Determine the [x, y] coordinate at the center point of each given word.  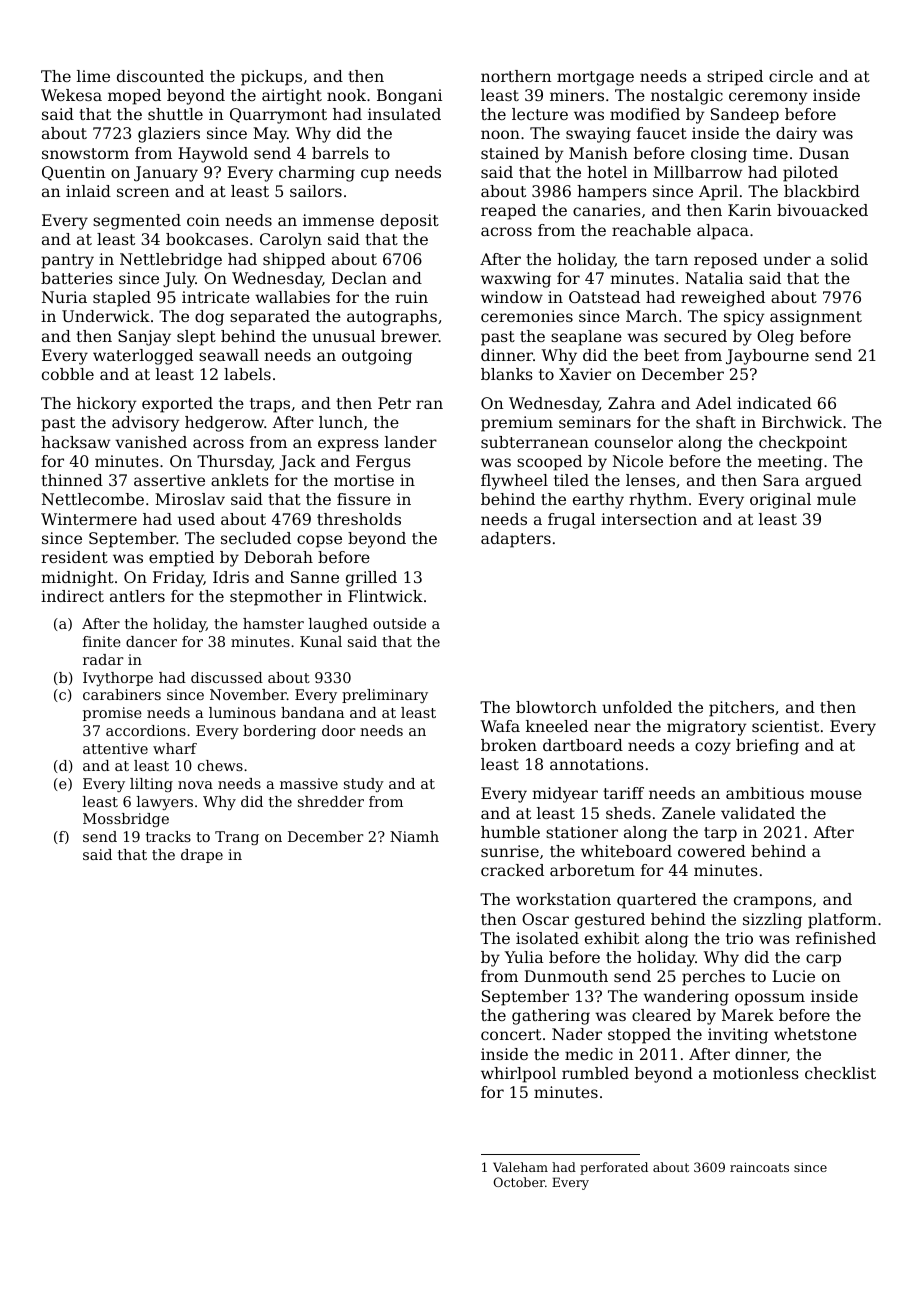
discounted [160, 76]
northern [516, 76]
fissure [364, 499]
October [519, 1182]
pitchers [741, 709]
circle [791, 76]
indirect [72, 596]
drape [202, 856]
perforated [614, 1168]
